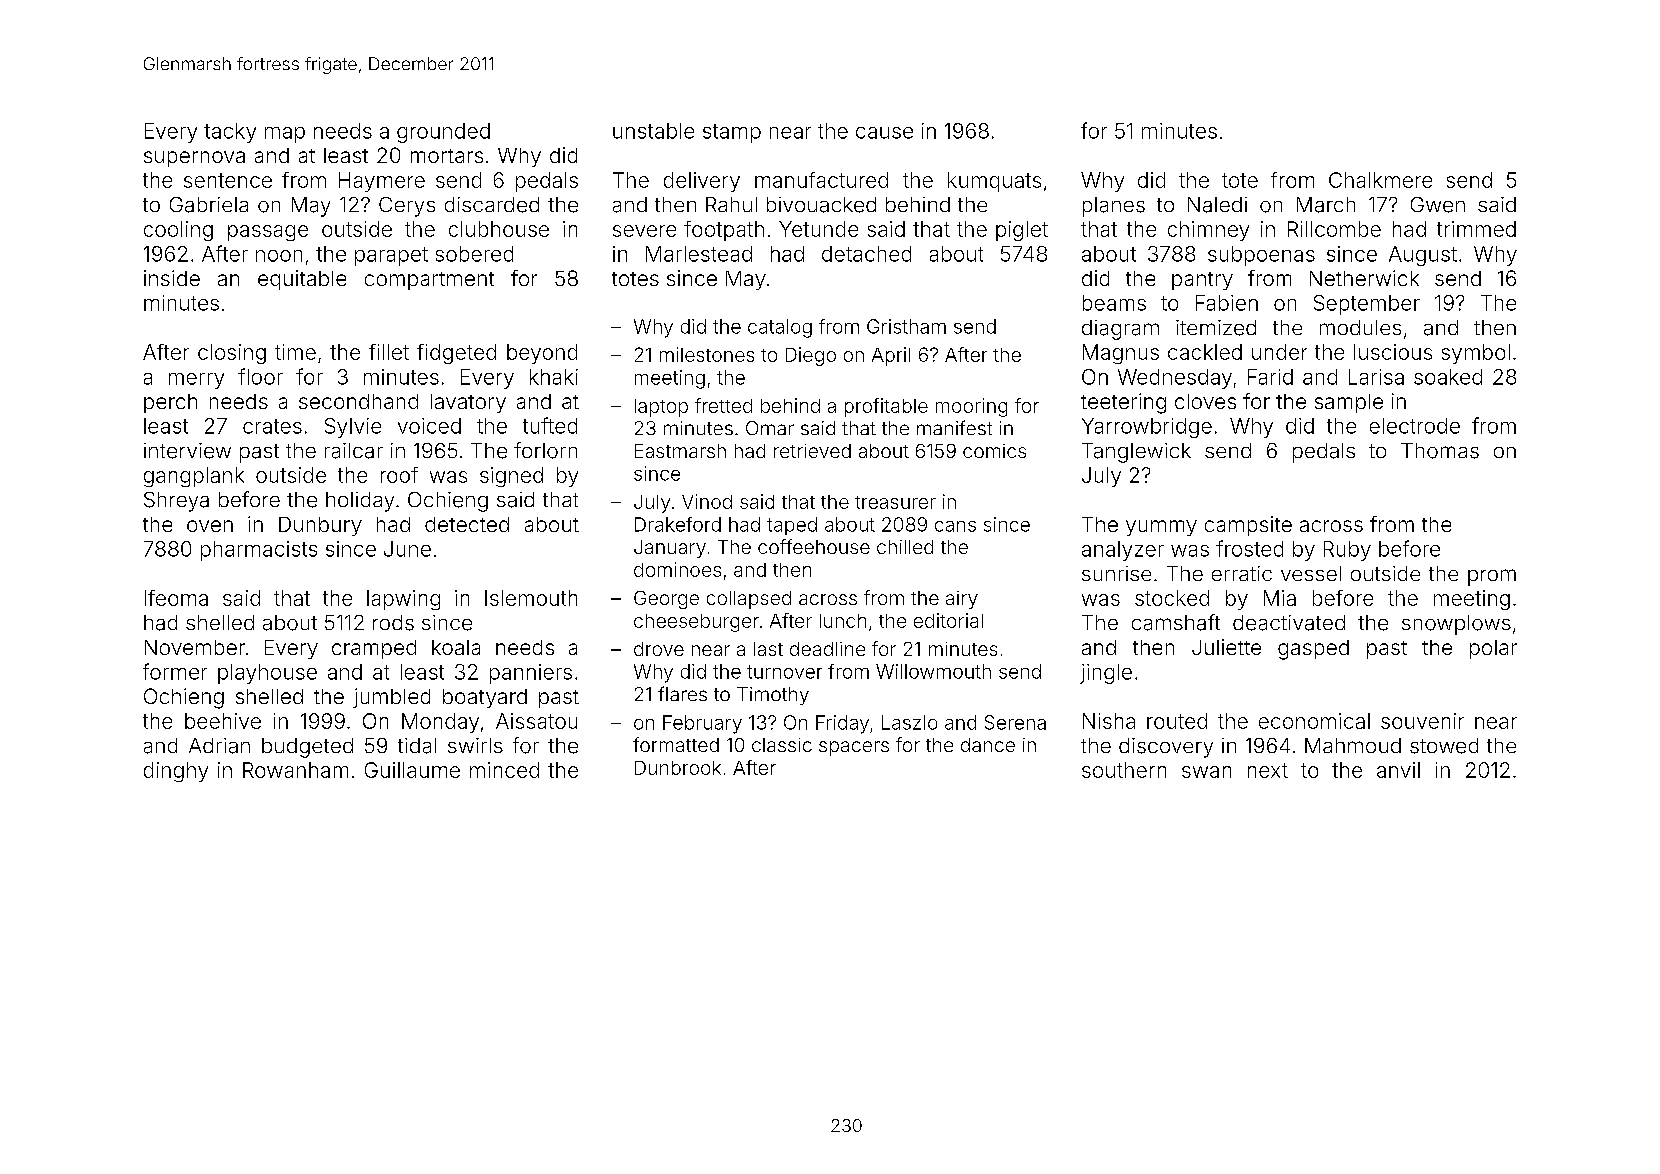 Image resolution: width=1660 pixels, height=1174 pixels. What do you see at coordinates (1106, 674) in the screenshot?
I see `jingle` at bounding box center [1106, 674].
